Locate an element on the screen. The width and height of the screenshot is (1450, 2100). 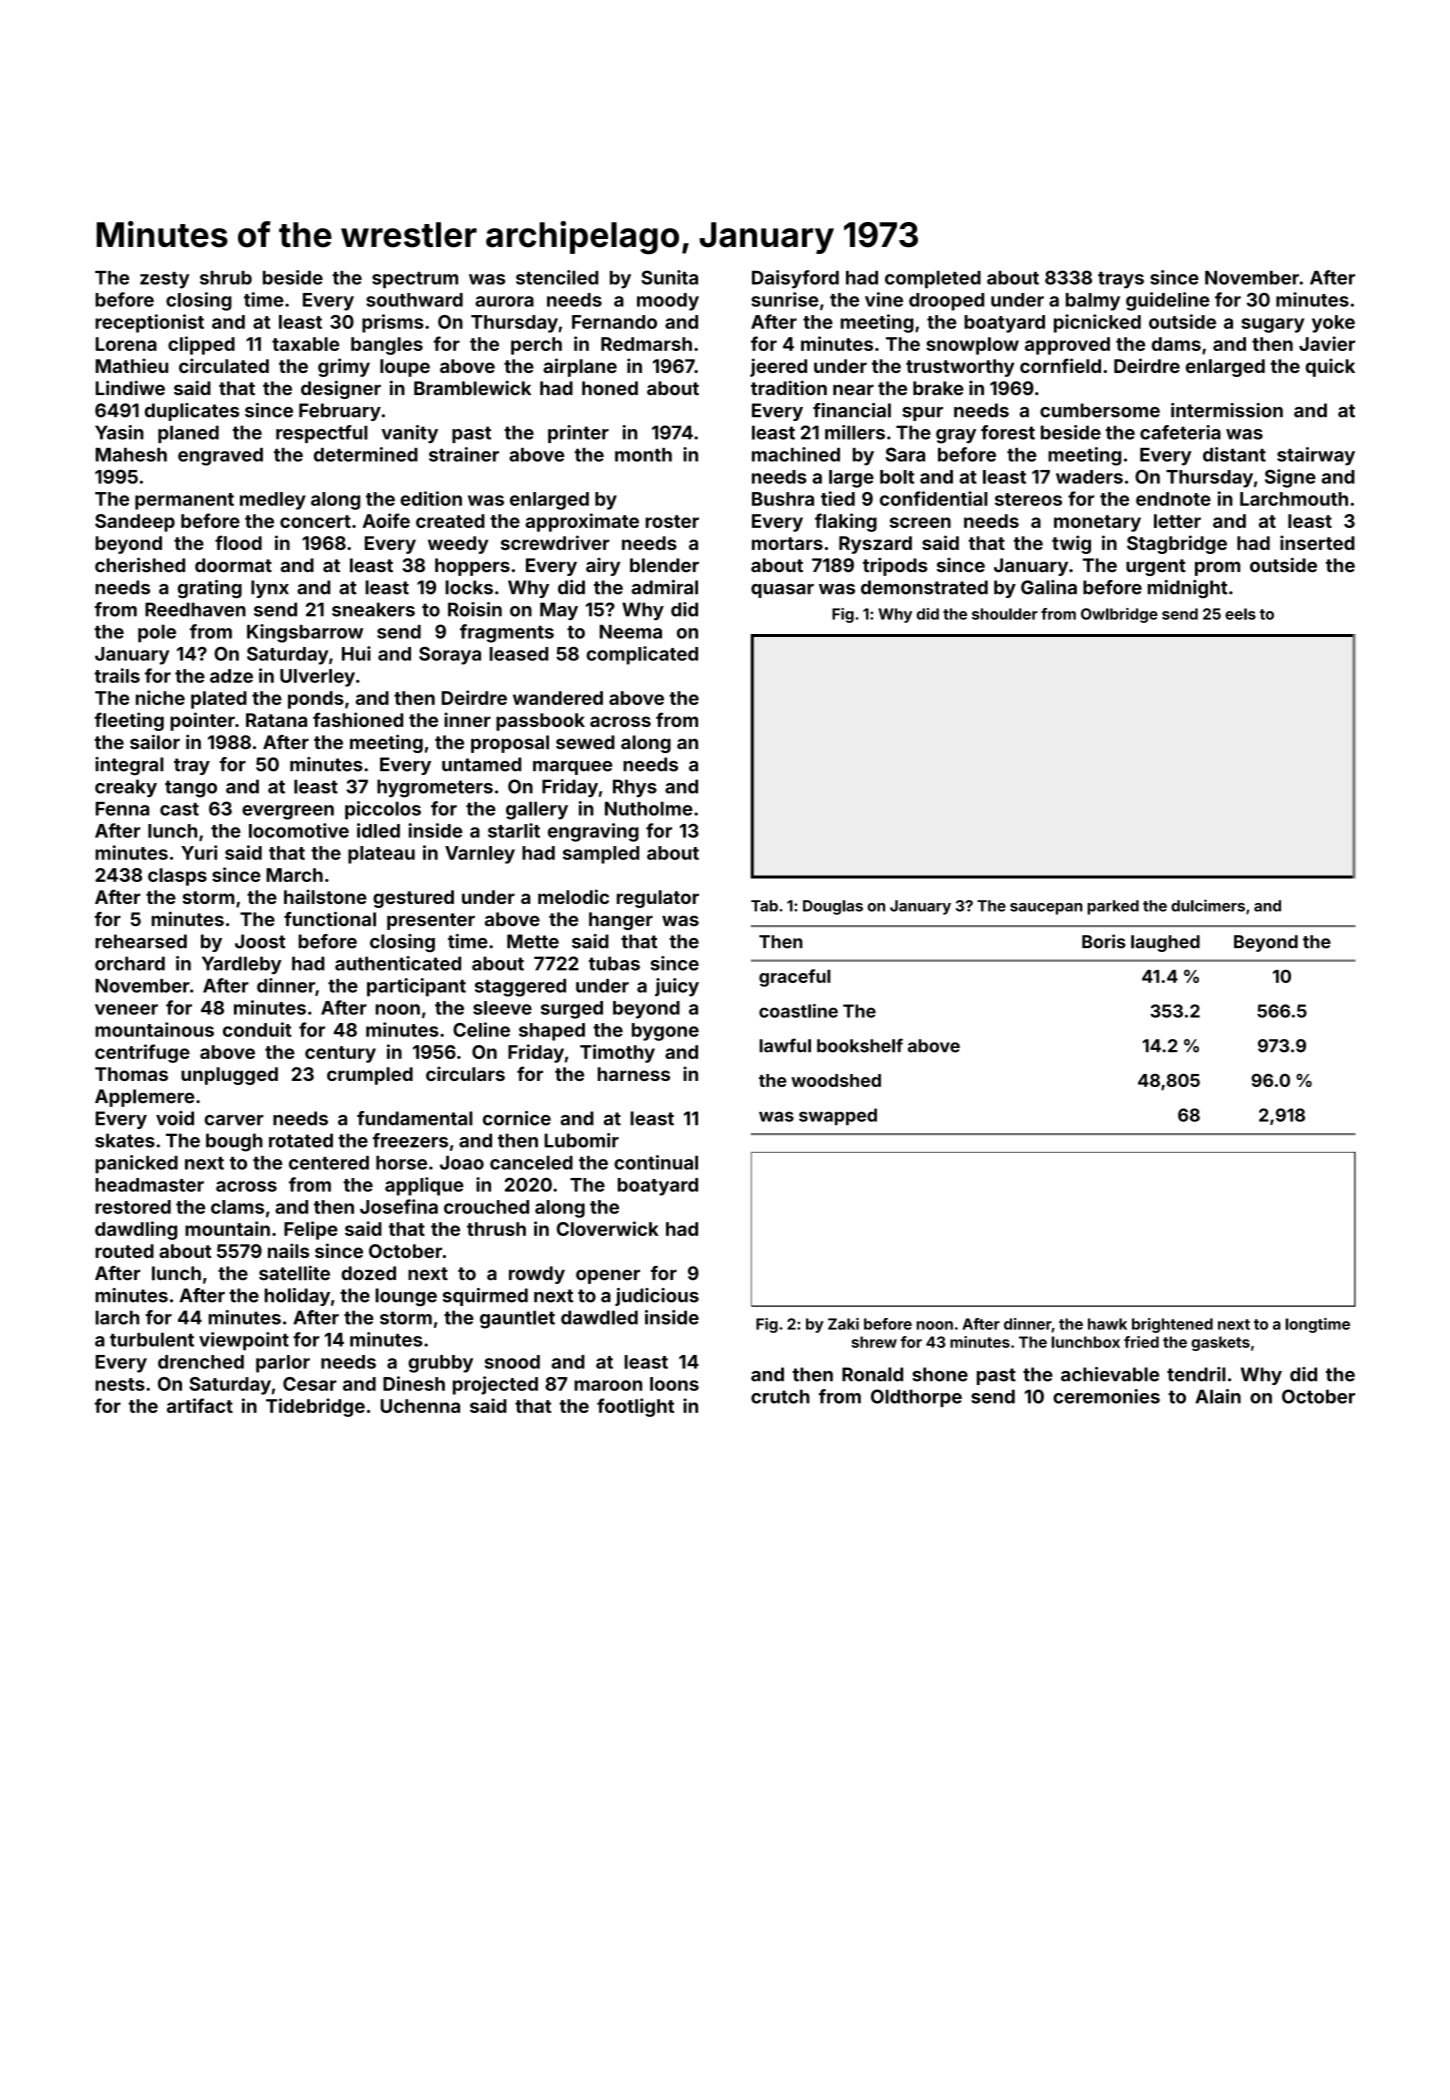
forest is located at coordinates (1008, 432).
